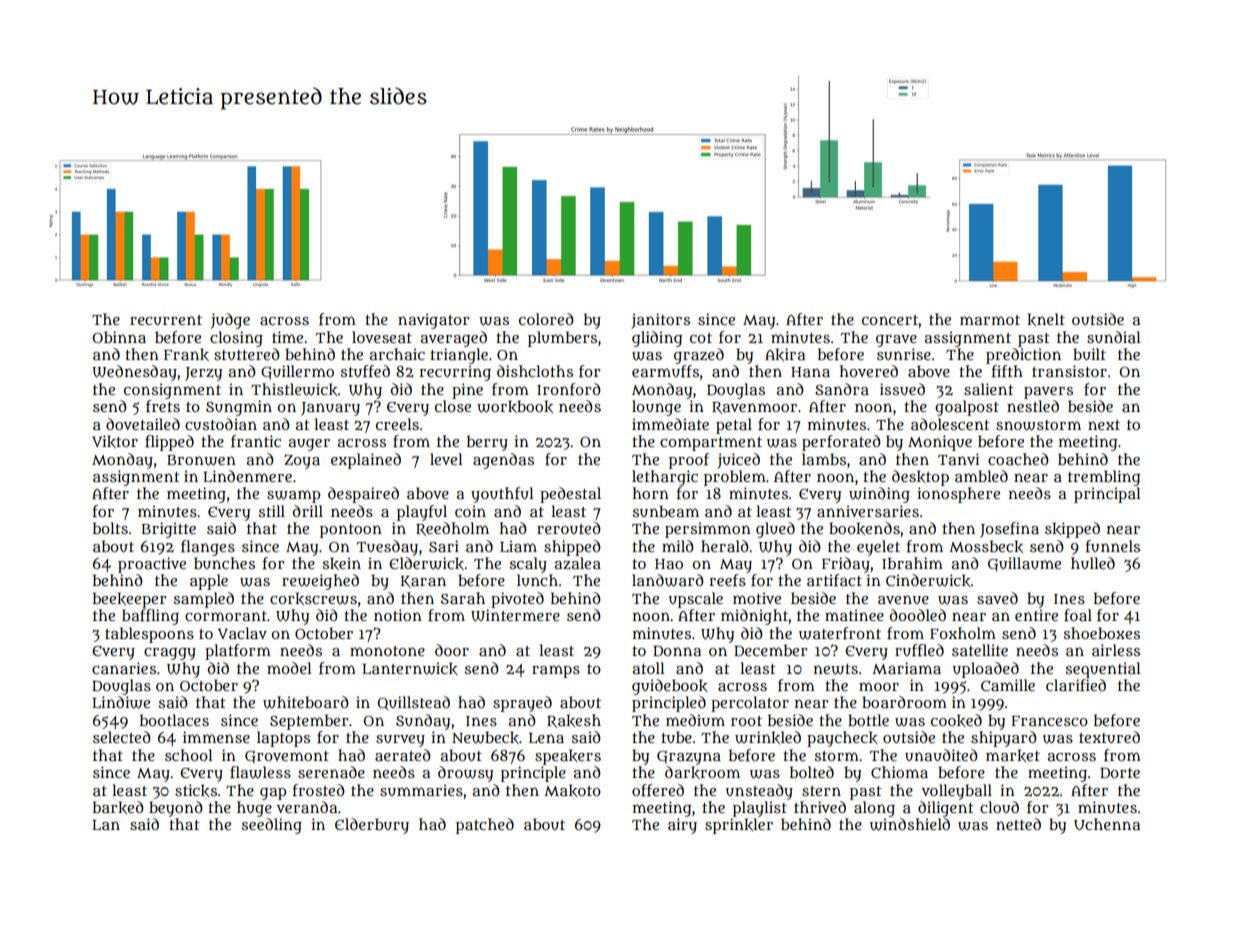  I want to click on speakers, so click(568, 757).
